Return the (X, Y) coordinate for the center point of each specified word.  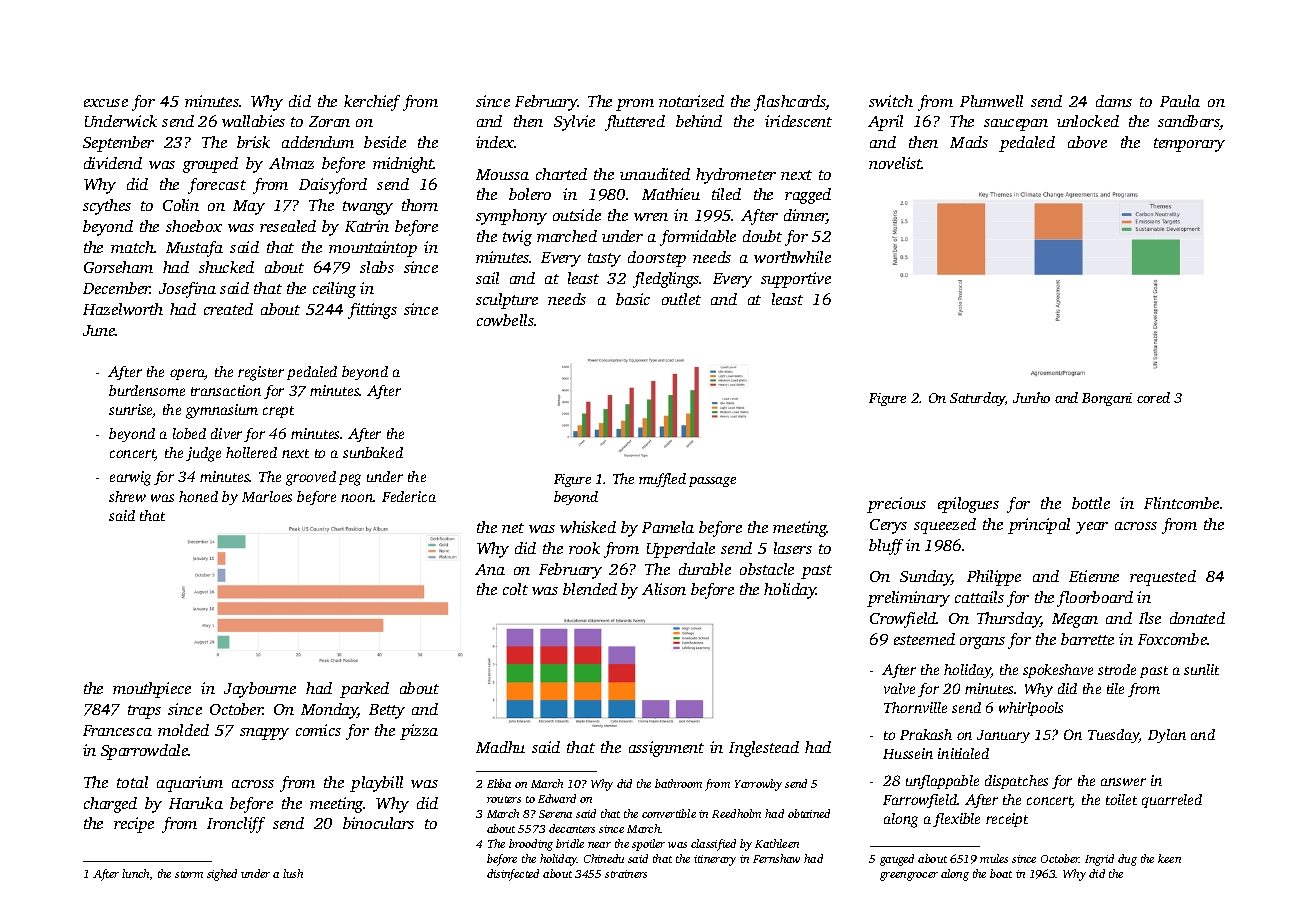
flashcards (790, 103)
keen (1169, 858)
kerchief (372, 103)
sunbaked (373, 452)
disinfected (513, 875)
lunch (135, 873)
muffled (662, 480)
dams (1114, 101)
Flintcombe (1181, 503)
